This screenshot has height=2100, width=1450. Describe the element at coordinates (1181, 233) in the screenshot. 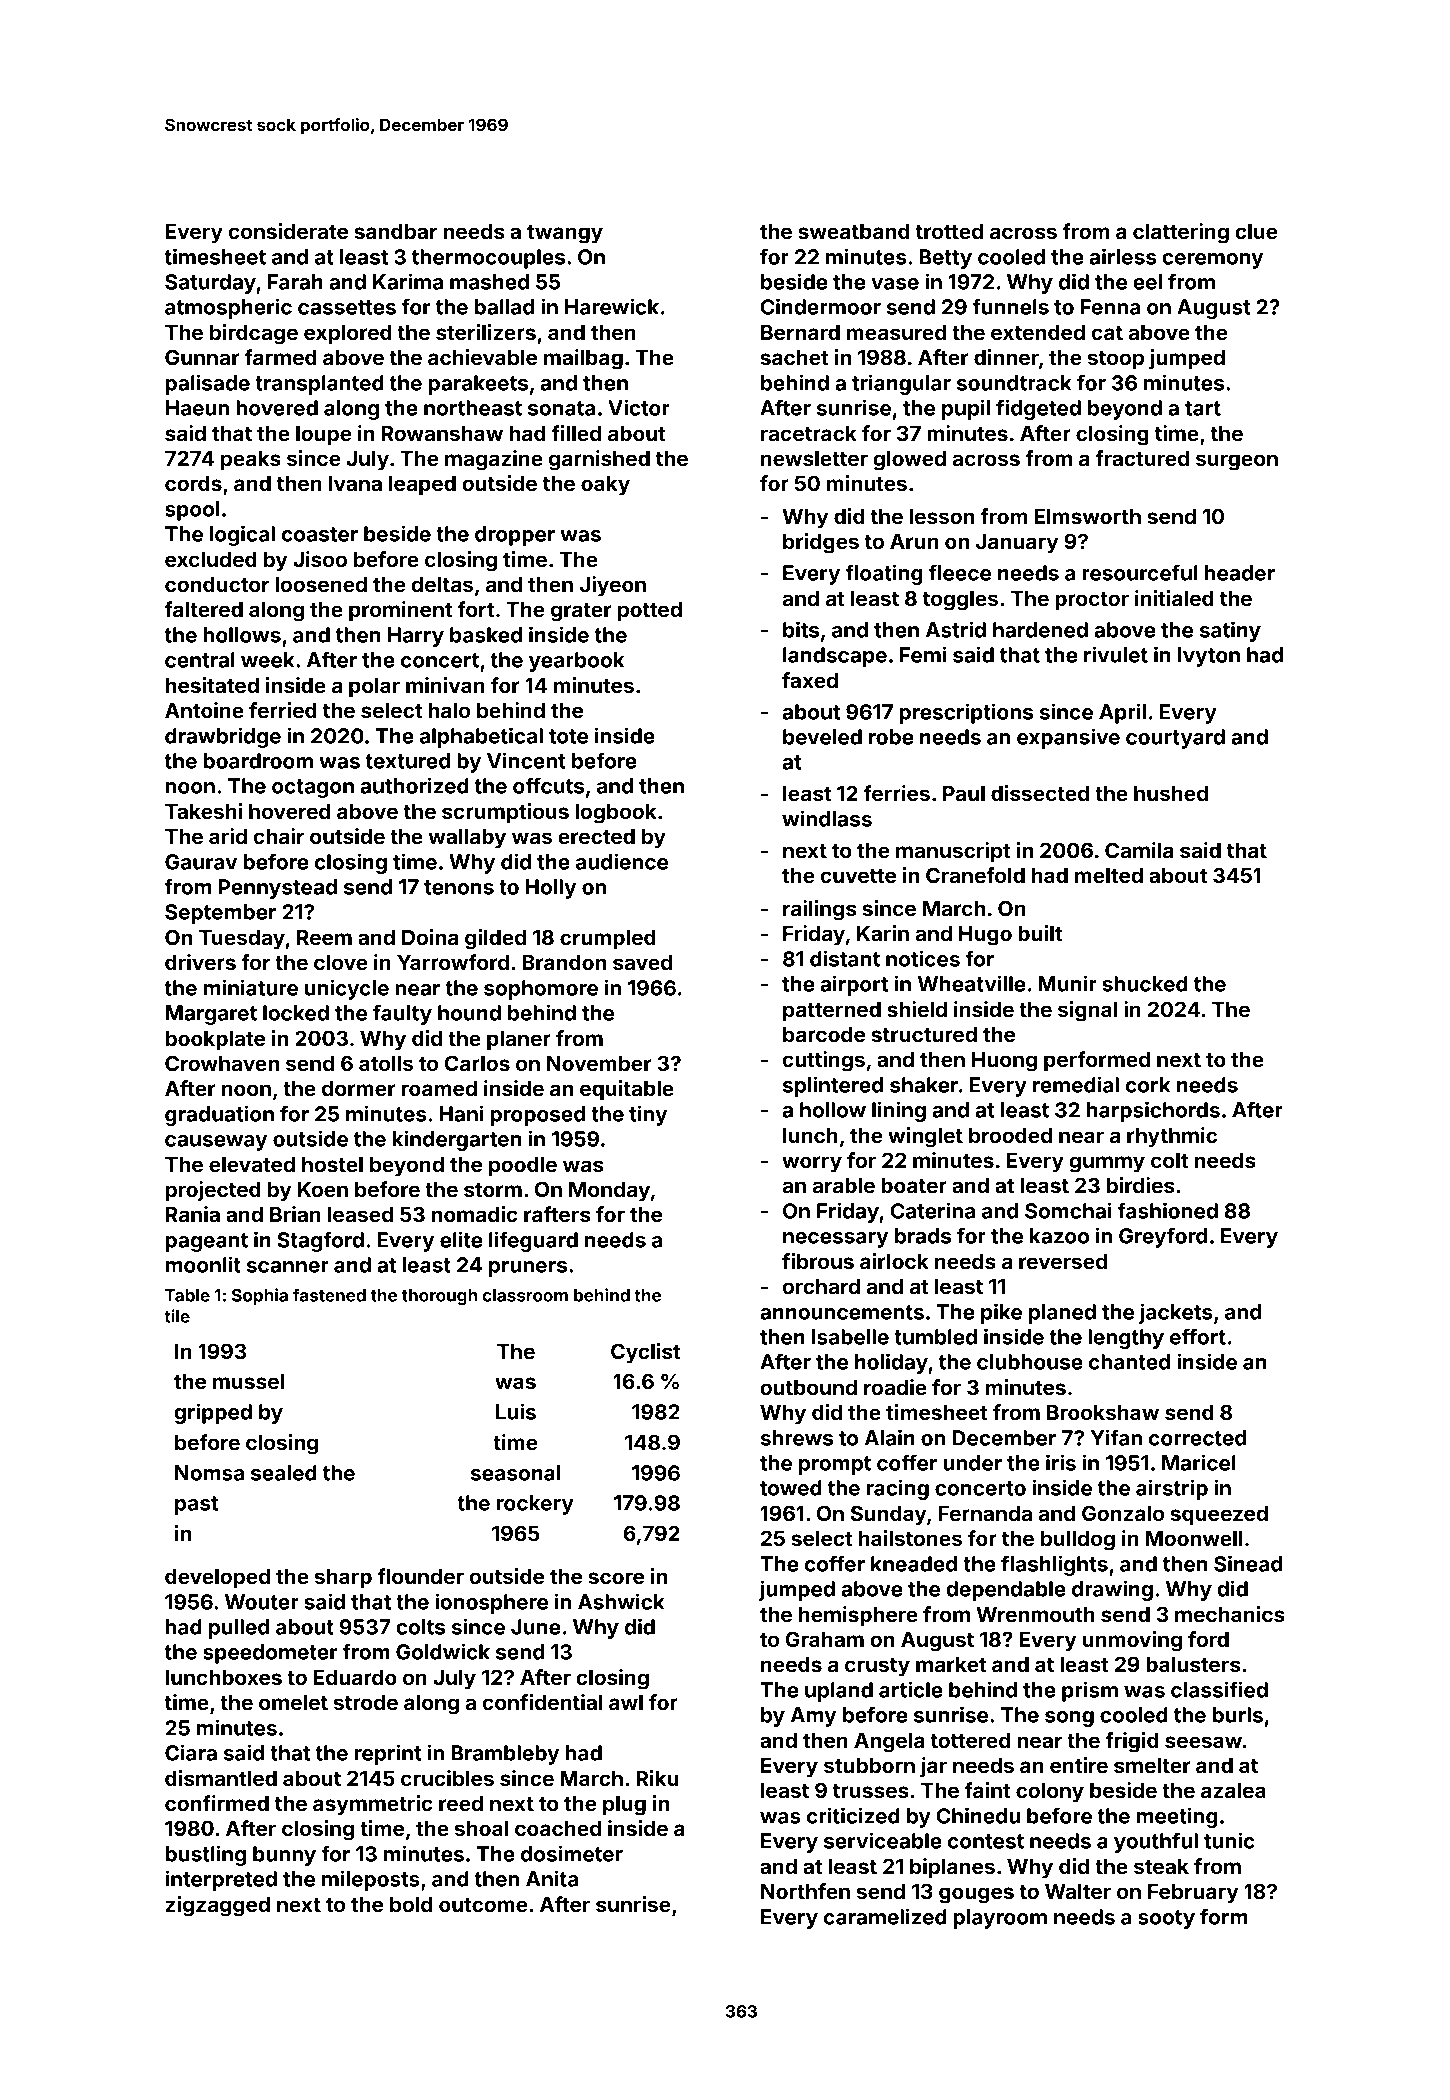

I see `clattering` at that location.
